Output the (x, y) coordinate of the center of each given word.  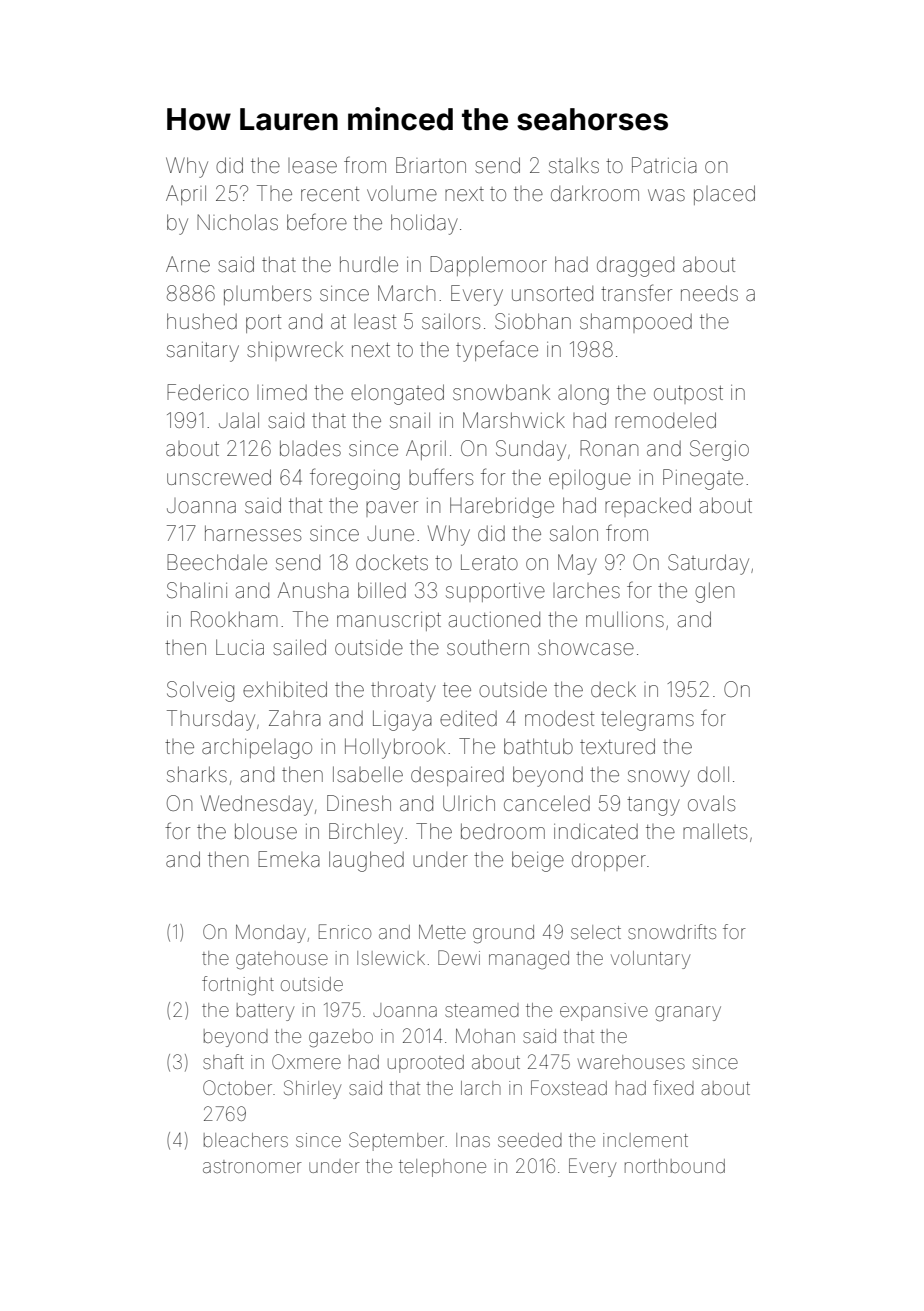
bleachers (246, 1140)
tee (457, 690)
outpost (688, 395)
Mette (442, 931)
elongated (397, 394)
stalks (574, 165)
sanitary (203, 352)
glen (714, 592)
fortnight (238, 986)
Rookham (234, 619)
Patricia (664, 165)
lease (312, 166)
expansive (604, 1012)
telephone (442, 1168)
